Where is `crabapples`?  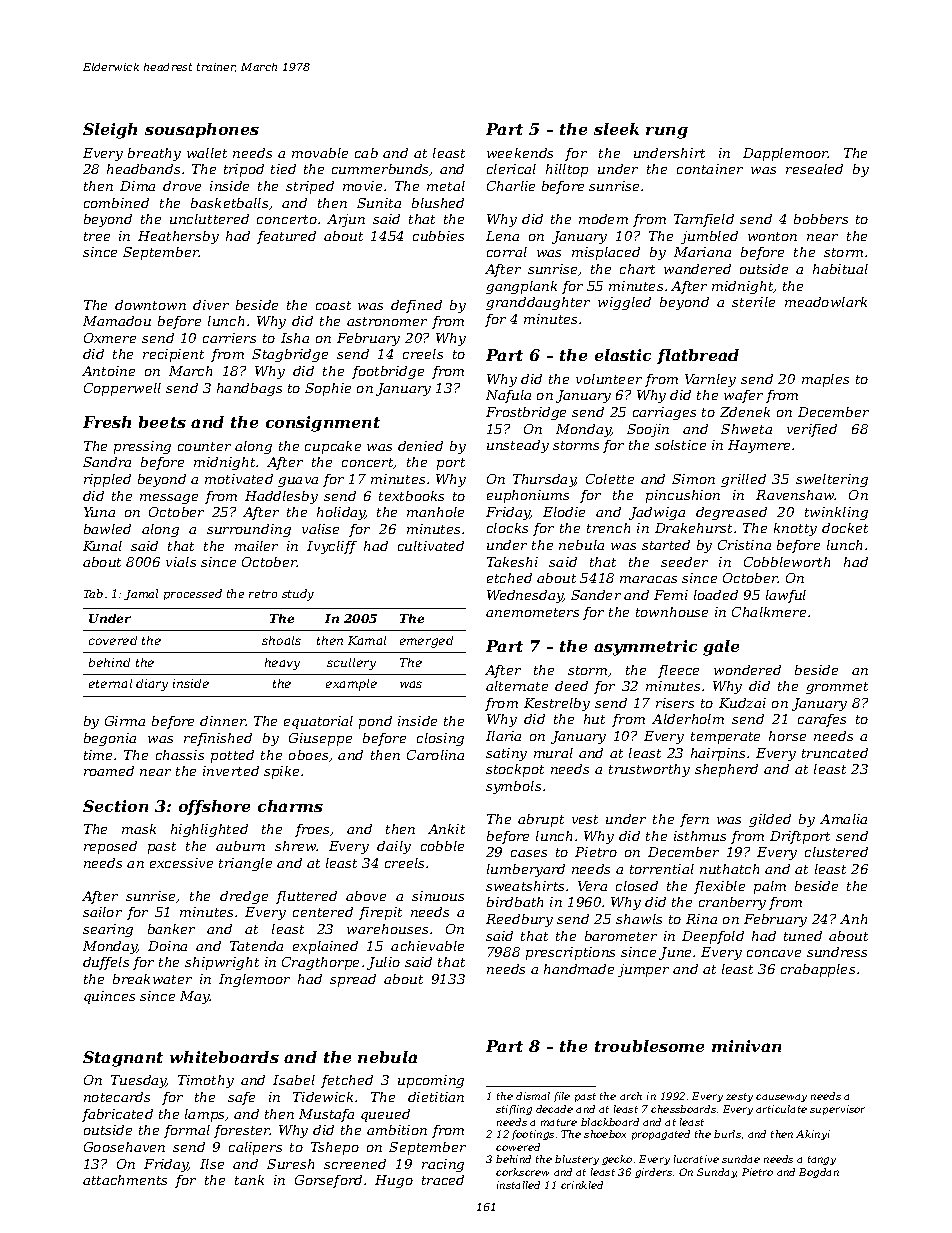 crabapples is located at coordinates (818, 970).
